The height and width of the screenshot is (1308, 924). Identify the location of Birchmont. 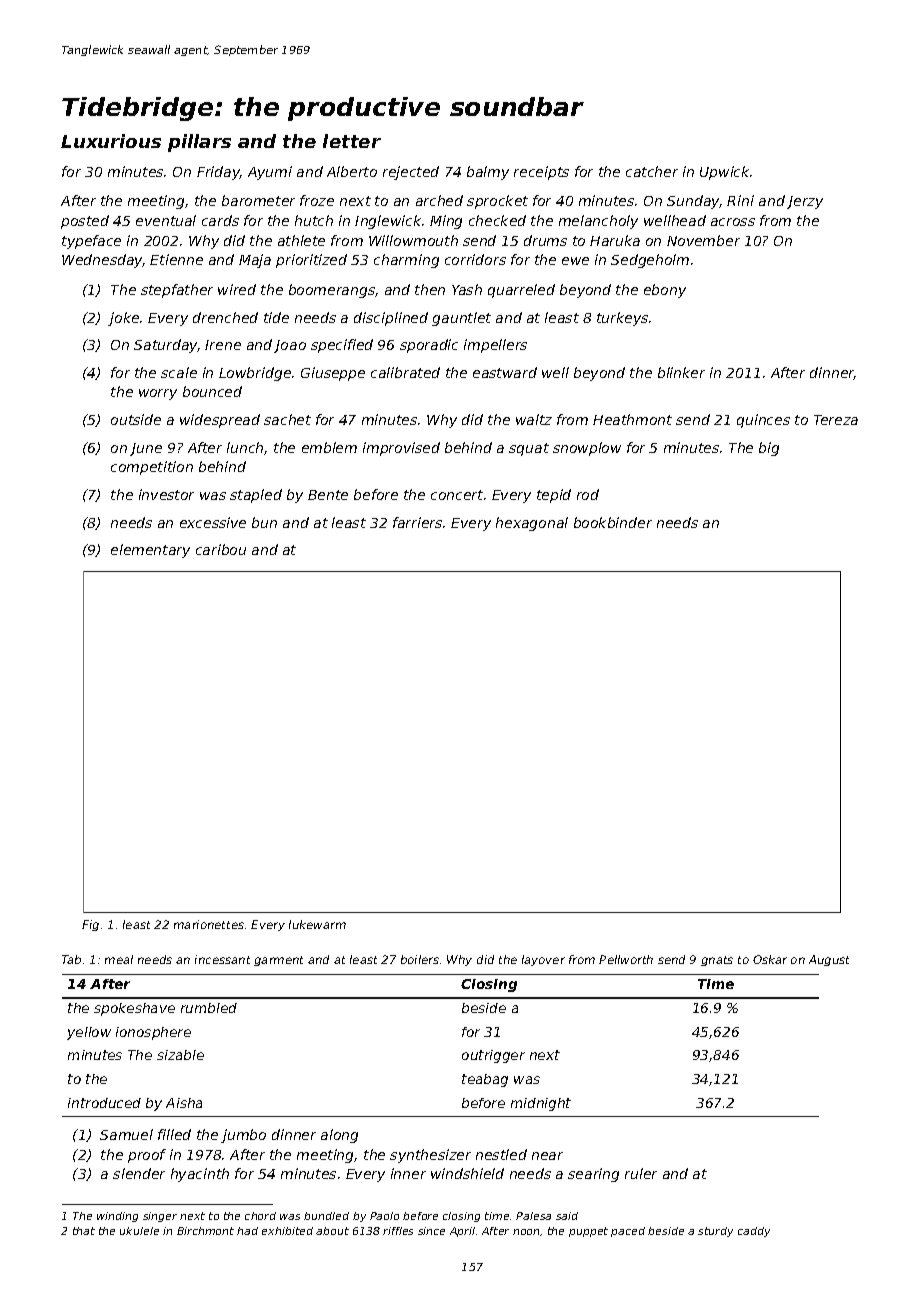
(205, 1231).
